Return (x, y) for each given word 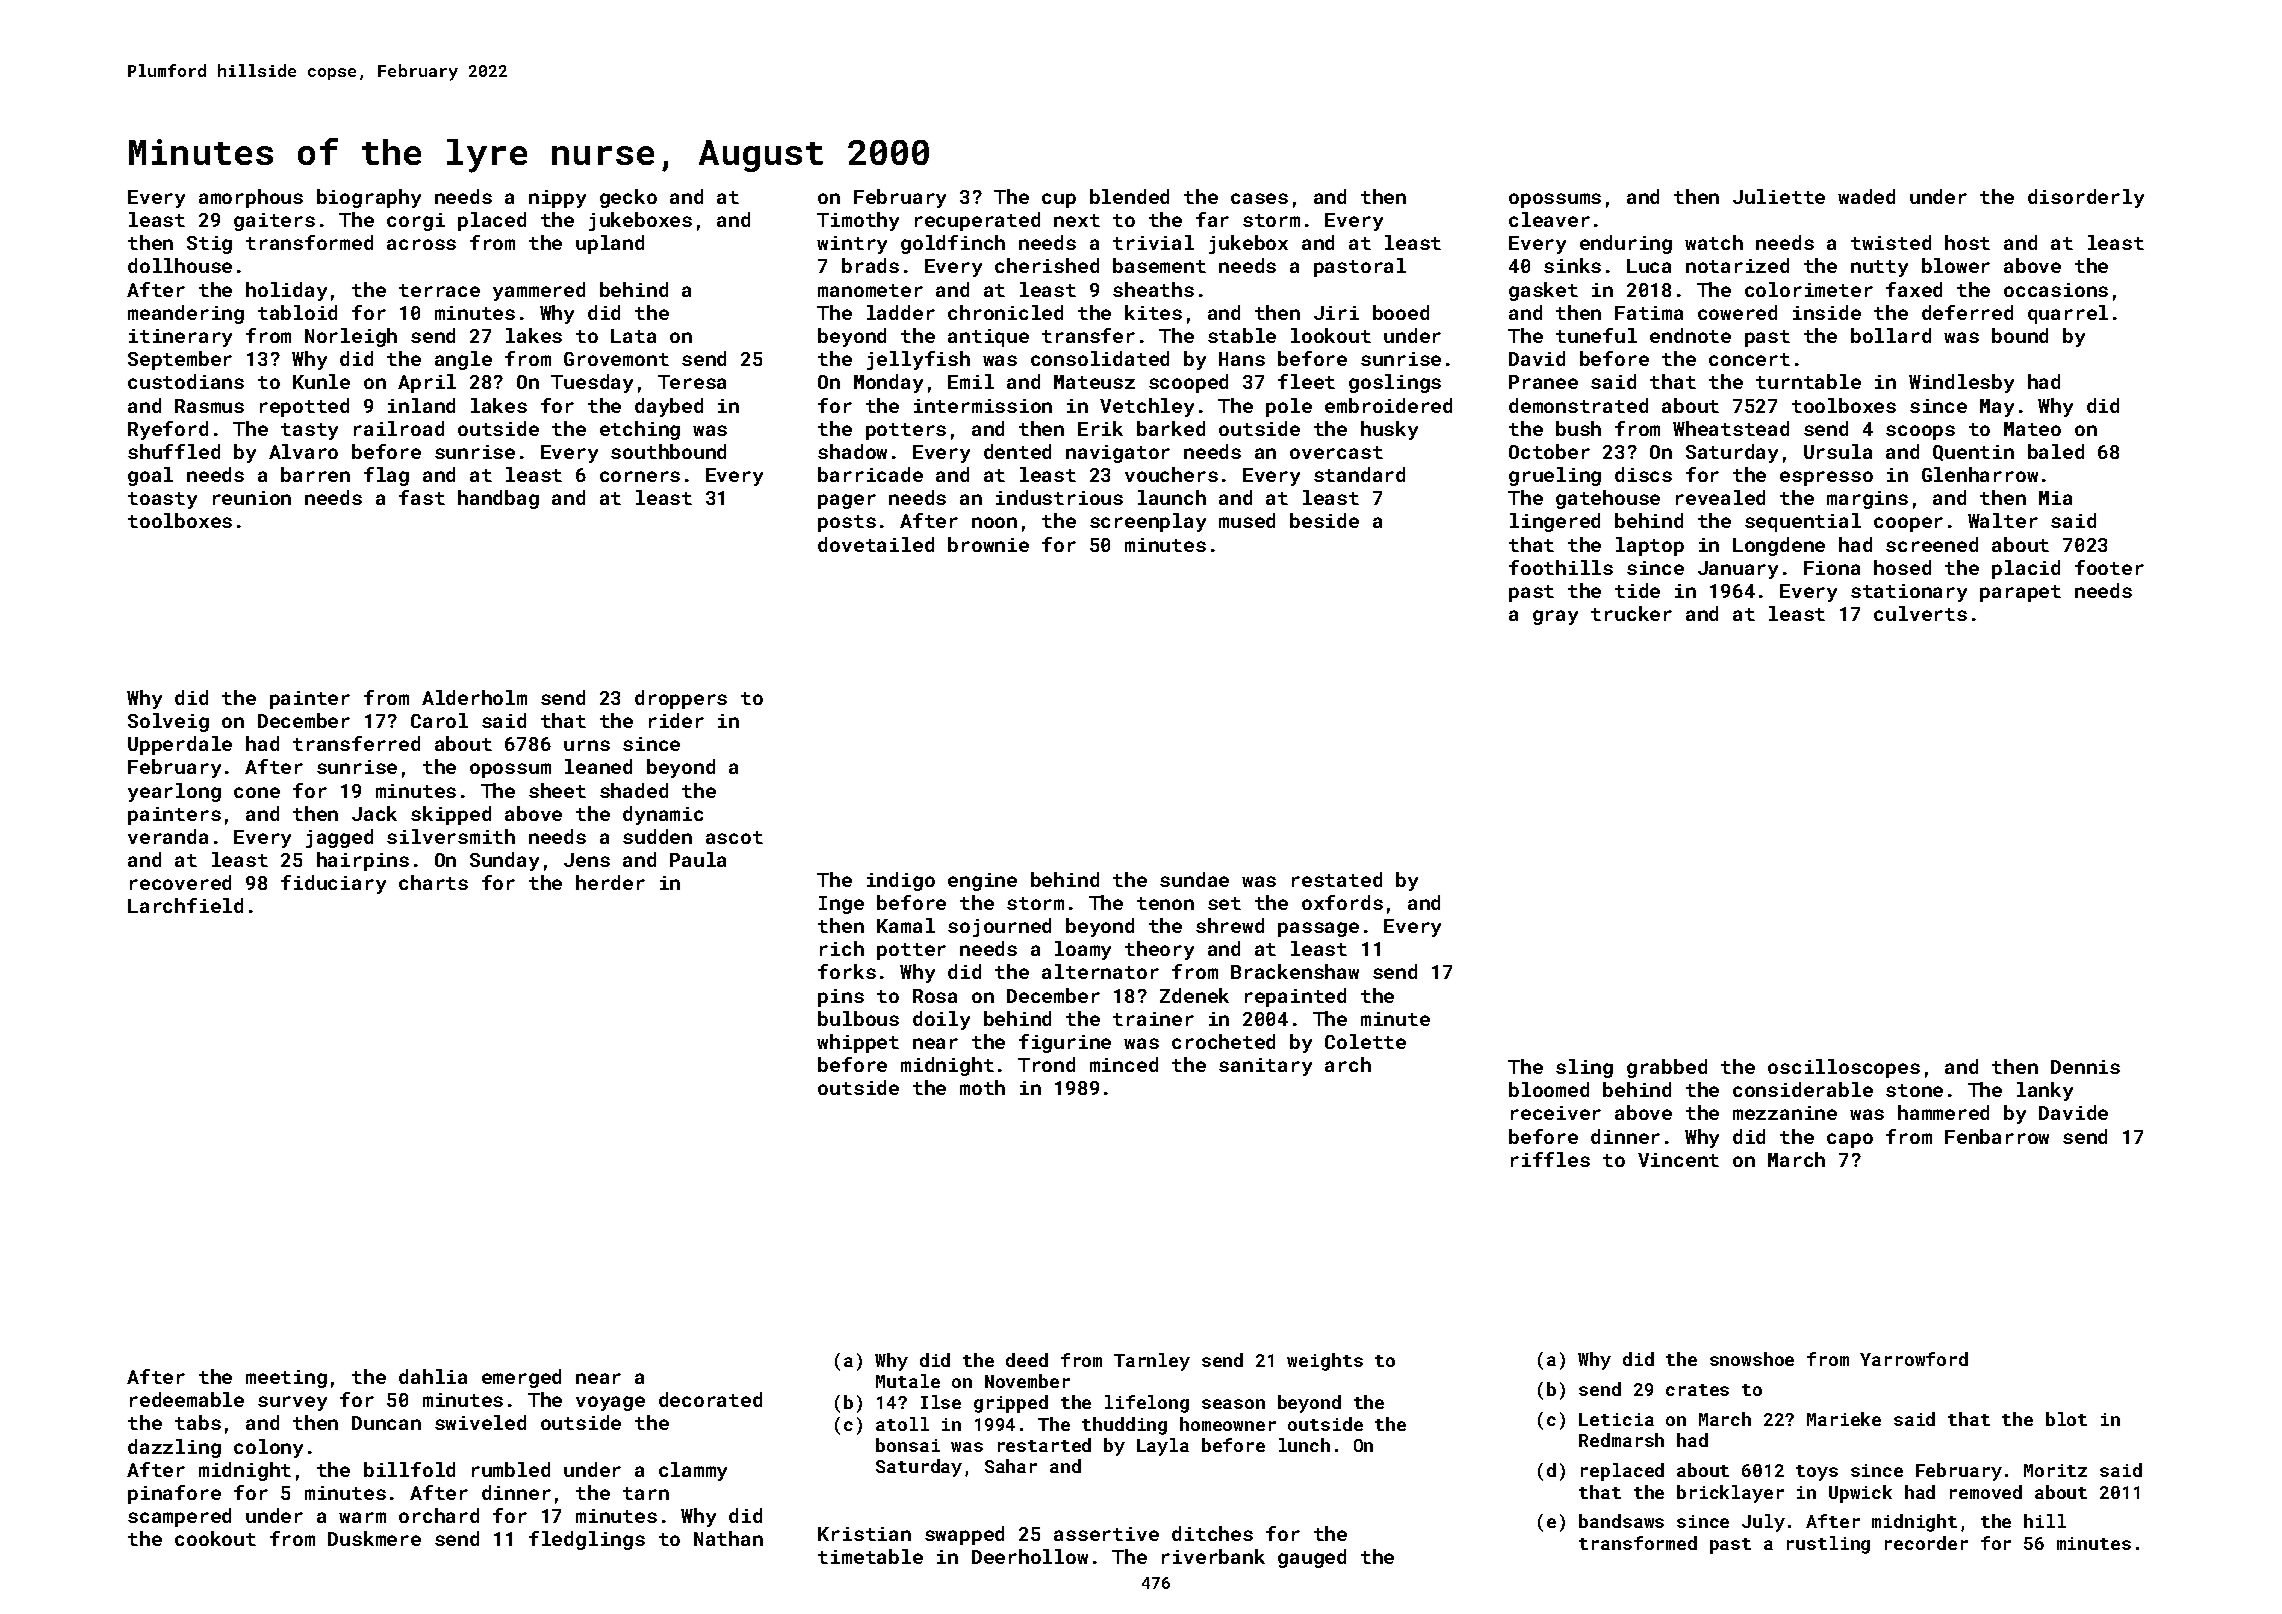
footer (2109, 567)
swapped (964, 1535)
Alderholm (474, 697)
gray (1555, 617)
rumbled (511, 1469)
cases (1259, 198)
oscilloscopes (1844, 1068)
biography (369, 198)
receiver (1556, 1113)
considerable (1803, 1089)
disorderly (2086, 198)
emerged (521, 1378)
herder (610, 882)
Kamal (906, 925)
